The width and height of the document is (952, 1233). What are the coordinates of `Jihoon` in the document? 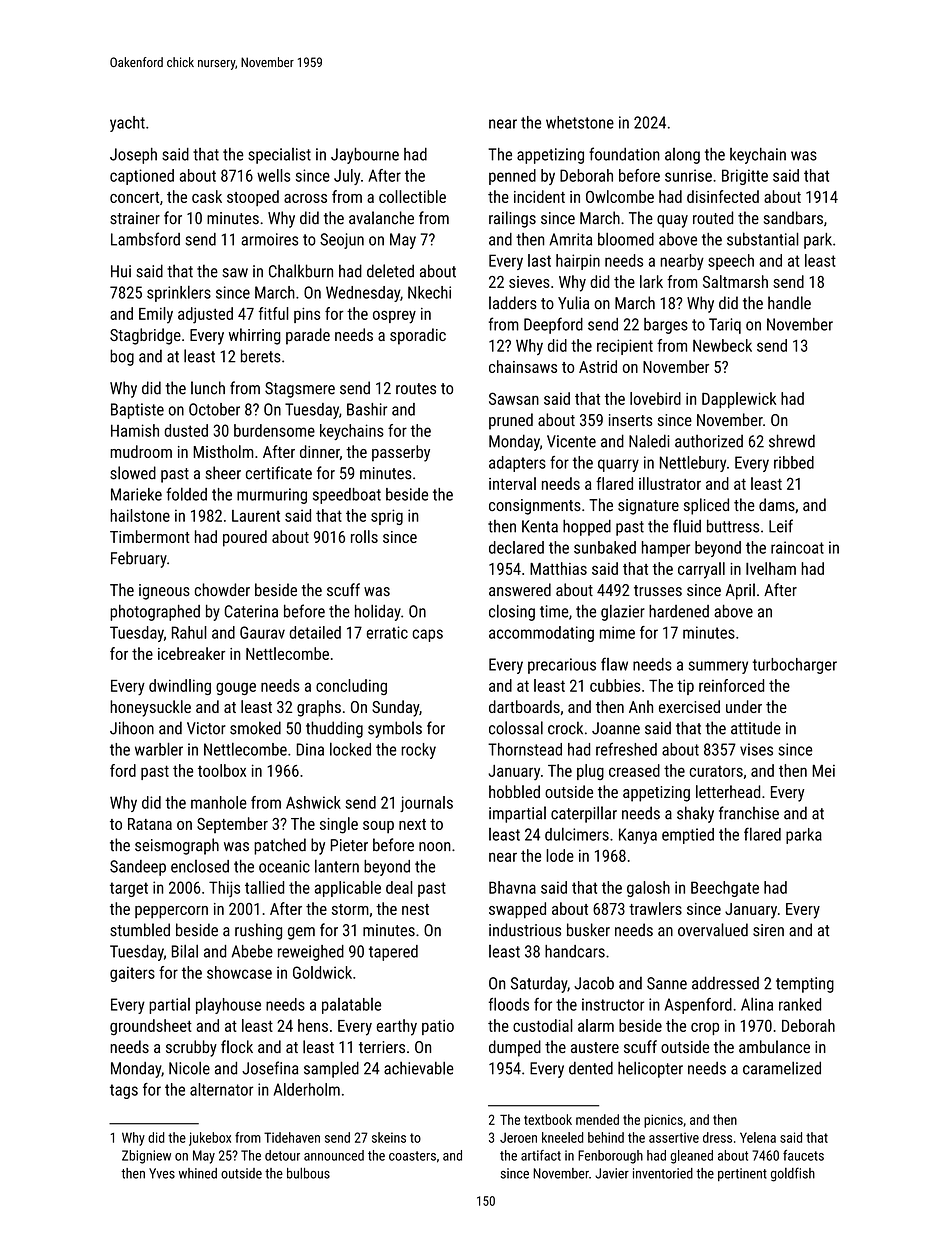 It's located at (132, 728).
